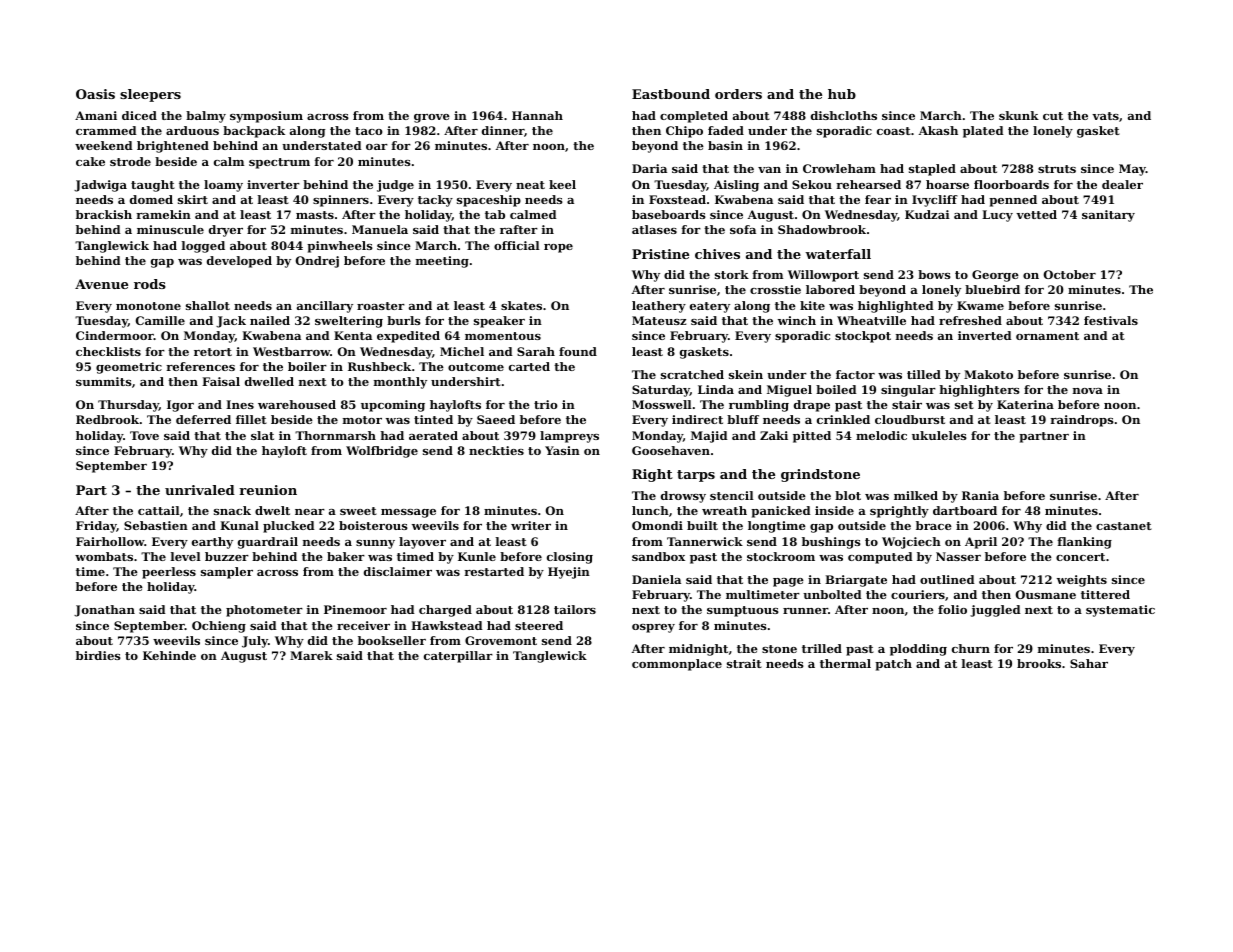 The width and height of the screenshot is (1233, 952). Describe the element at coordinates (911, 543) in the screenshot. I see `Wojciech` at that location.
